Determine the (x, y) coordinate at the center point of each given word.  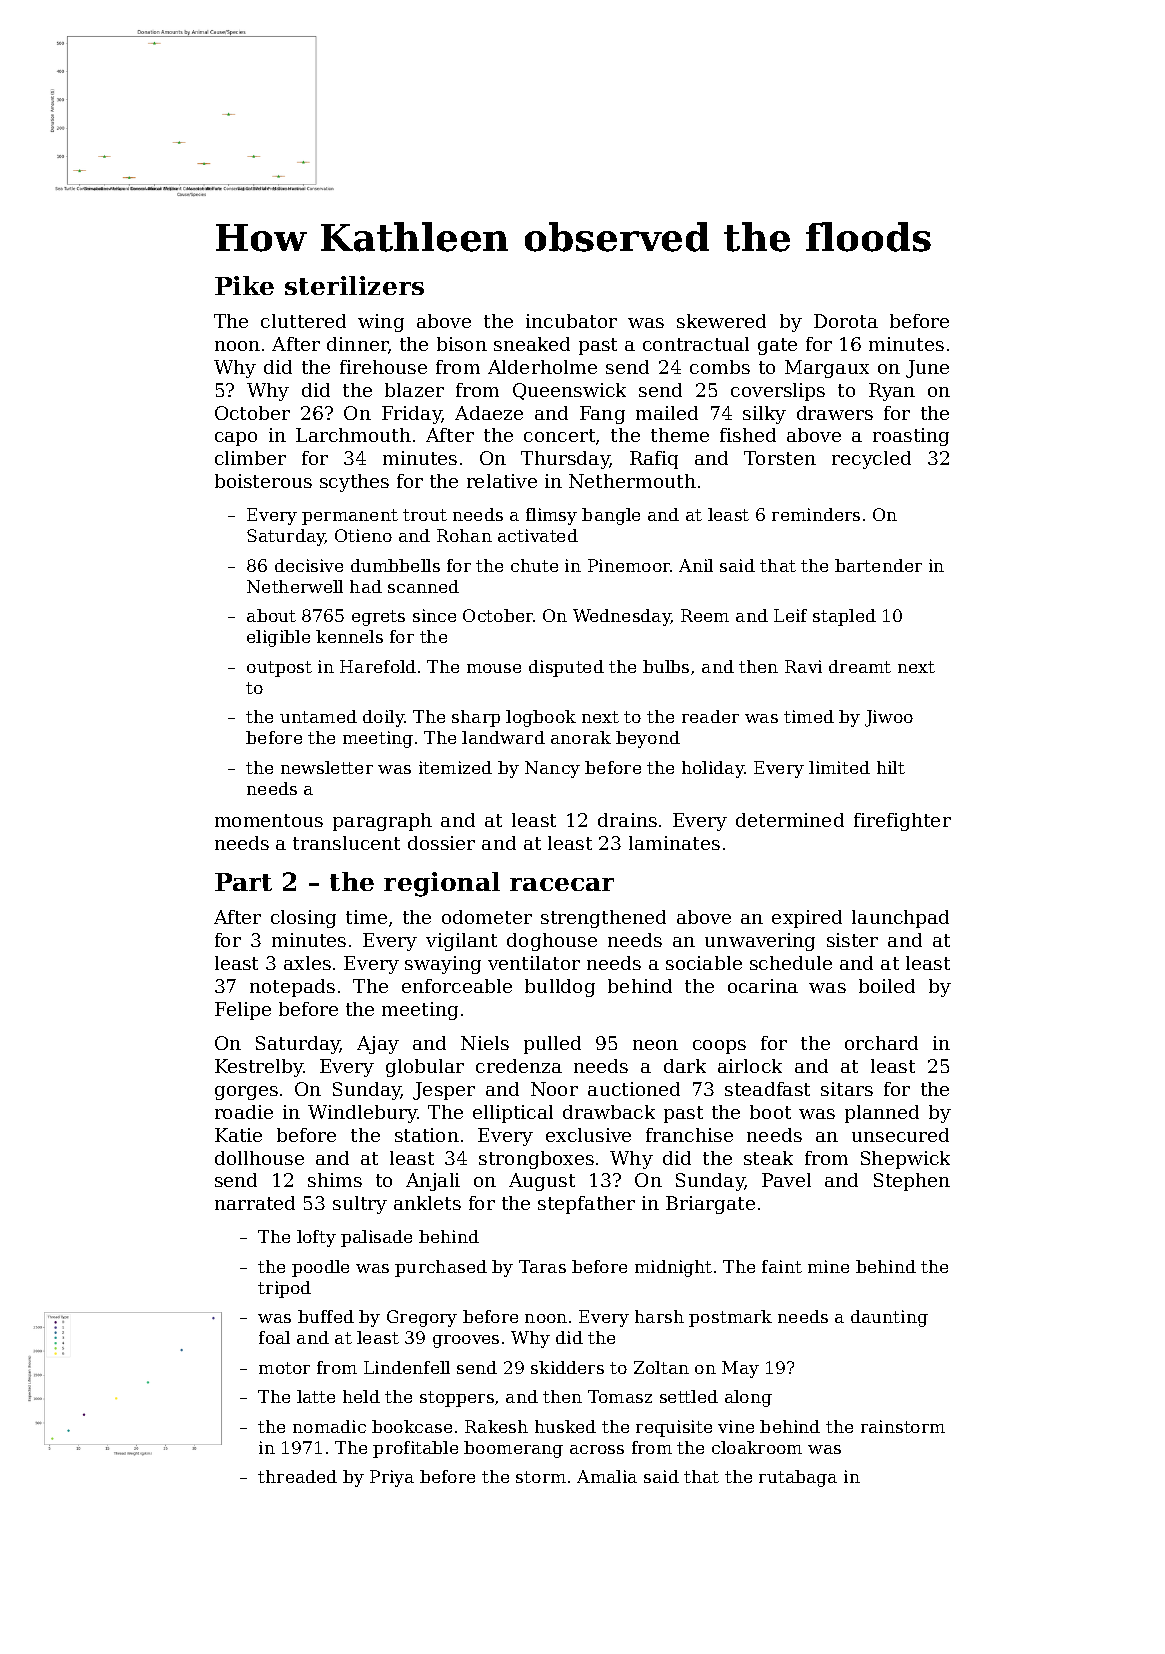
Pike (244, 285)
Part (243, 882)
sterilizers (354, 285)
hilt (891, 767)
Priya (392, 1478)
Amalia (607, 1476)
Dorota (846, 321)
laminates (674, 843)
